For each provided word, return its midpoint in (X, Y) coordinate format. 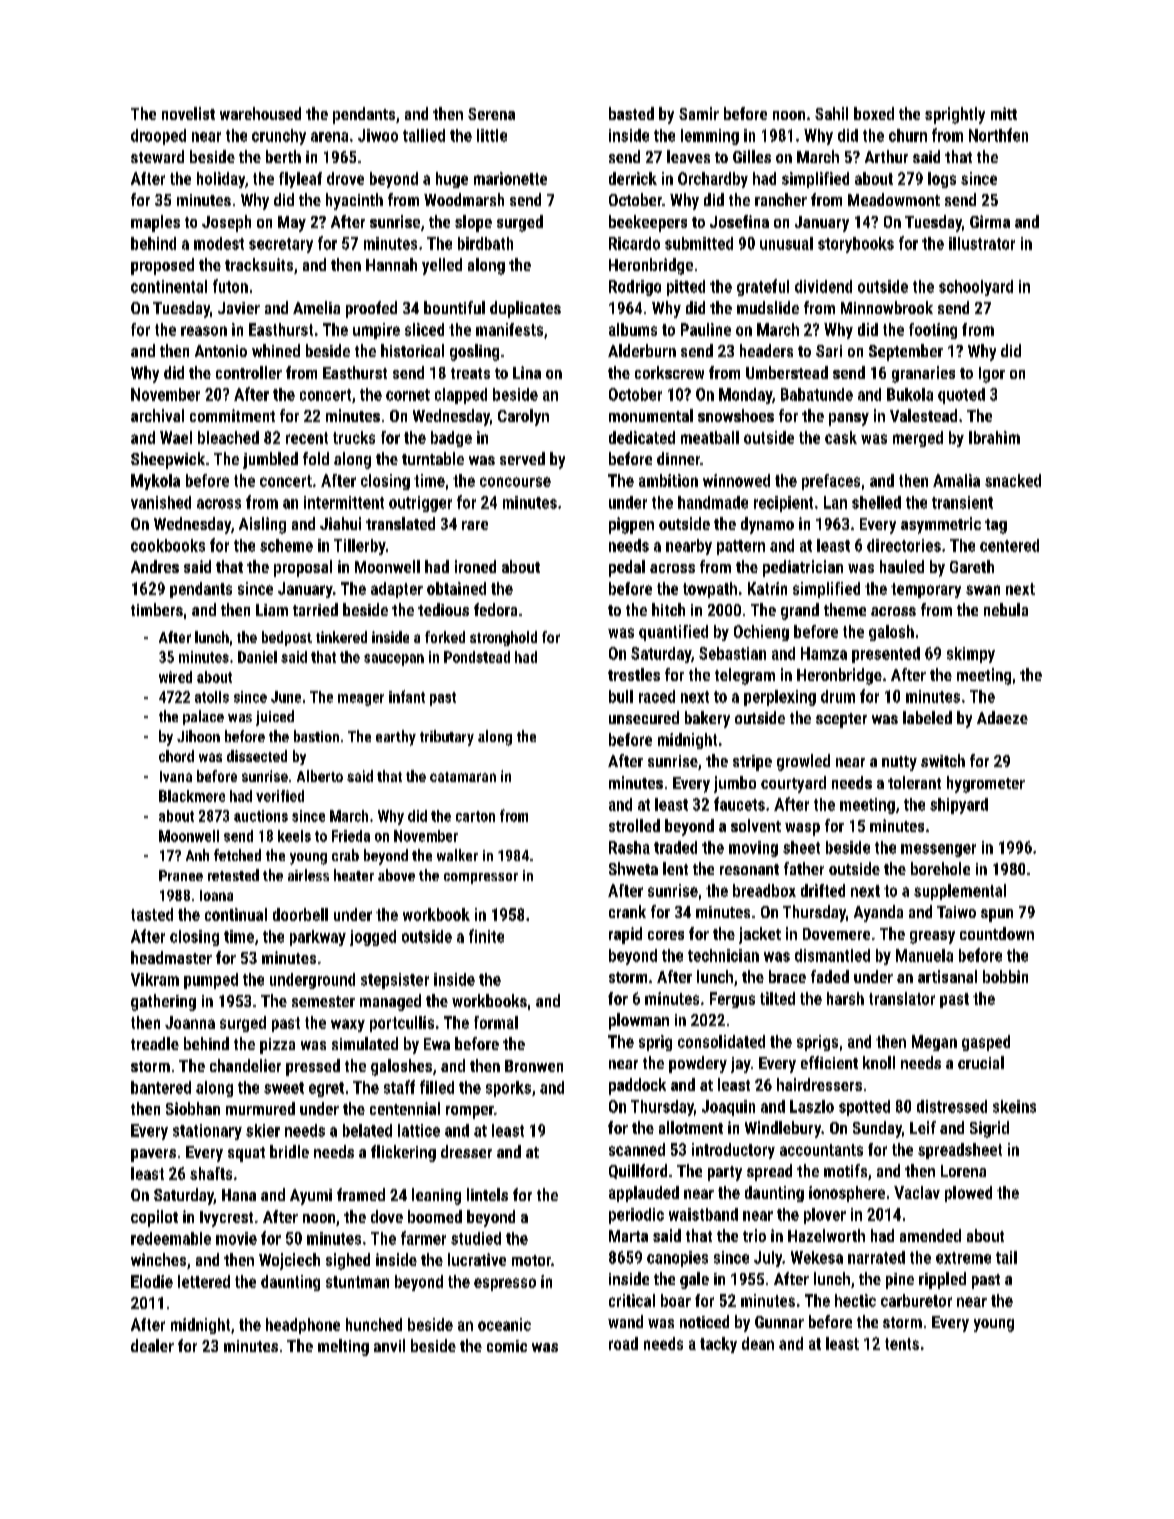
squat (246, 1154)
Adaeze (1002, 717)
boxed (874, 113)
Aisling (262, 525)
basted (631, 113)
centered (1009, 545)
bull (621, 696)
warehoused (260, 113)
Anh (197, 855)
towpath (710, 590)
